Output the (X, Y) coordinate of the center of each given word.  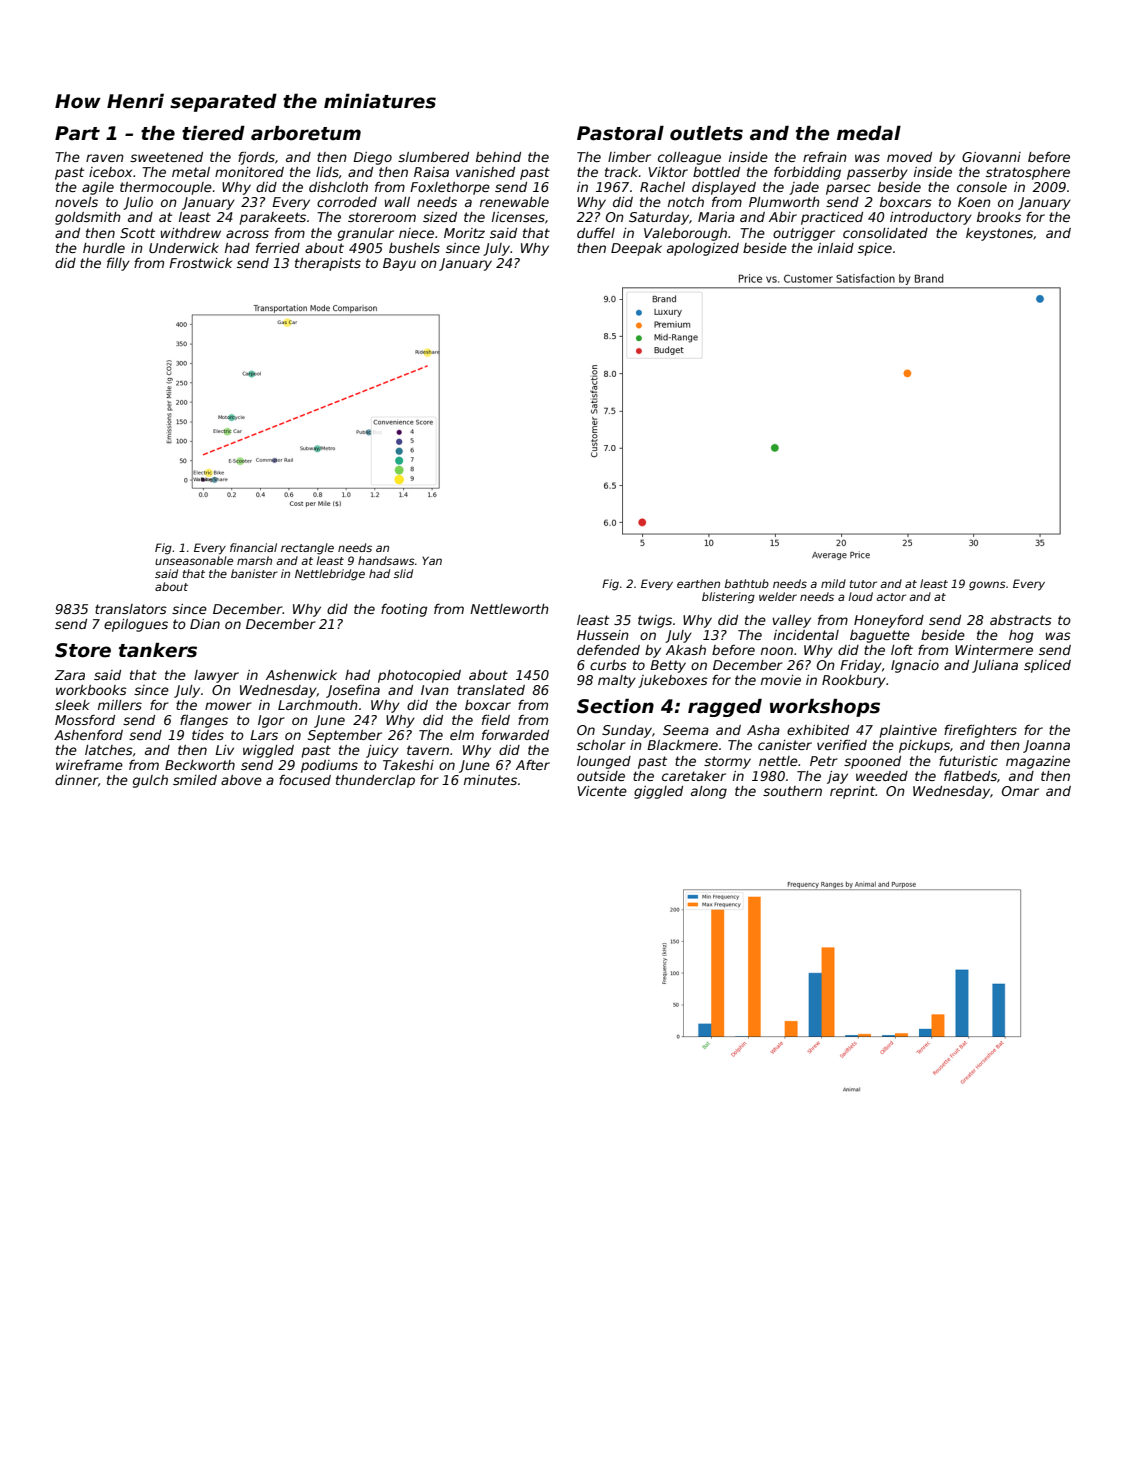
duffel (596, 233)
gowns (987, 586)
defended (608, 650)
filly (118, 264)
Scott (137, 233)
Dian (205, 624)
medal (869, 133)
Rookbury (854, 681)
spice (875, 249)
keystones (999, 234)
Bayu (399, 264)
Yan (432, 560)
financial (253, 547)
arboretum (306, 133)
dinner (76, 780)
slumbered (433, 157)
